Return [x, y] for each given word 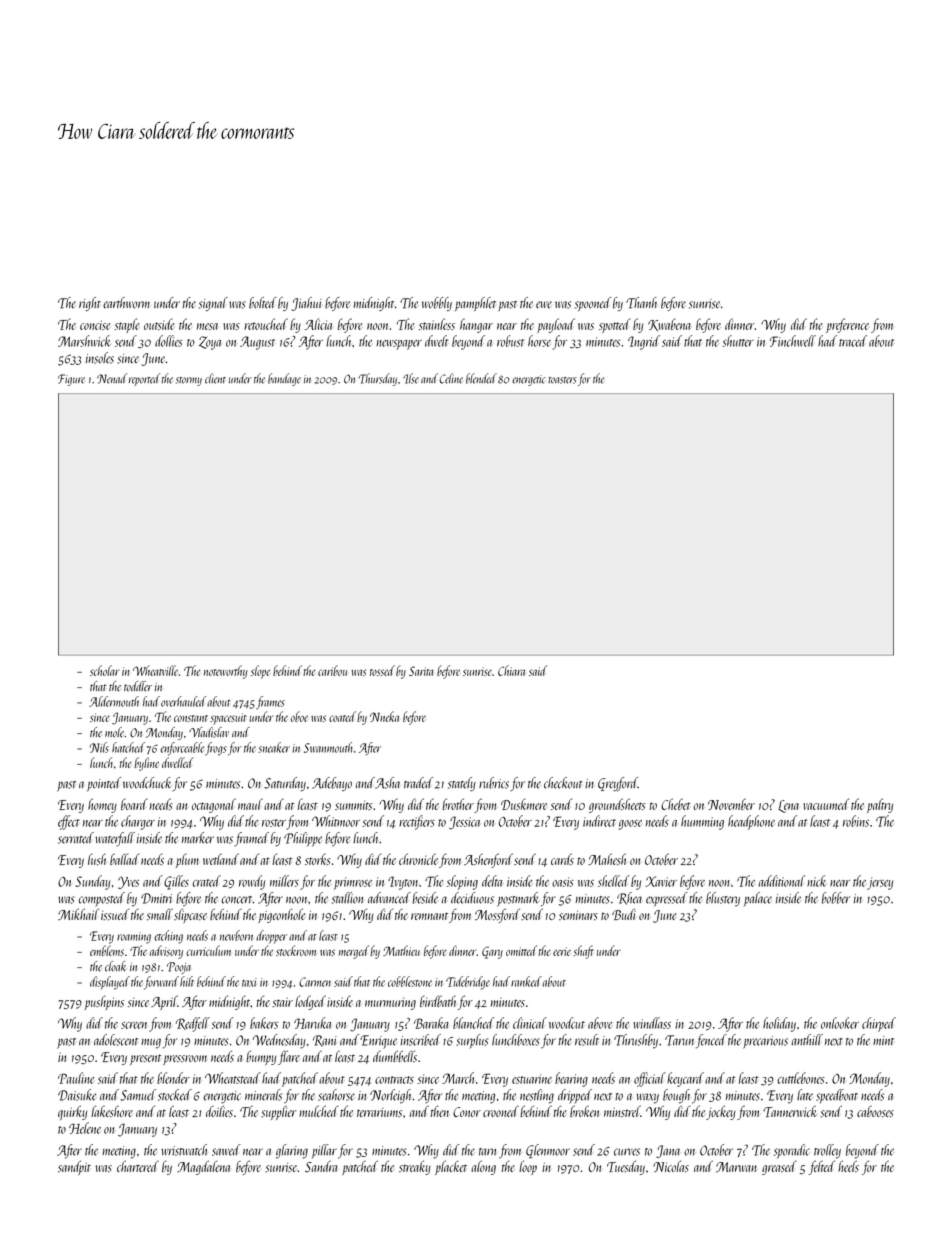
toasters [562, 380]
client [215, 378]
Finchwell [793, 341]
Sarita [421, 671]
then [439, 1111]
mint [883, 1040]
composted [102, 899]
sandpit [74, 1167]
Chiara [511, 670]
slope [260, 672]
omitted [521, 950]
